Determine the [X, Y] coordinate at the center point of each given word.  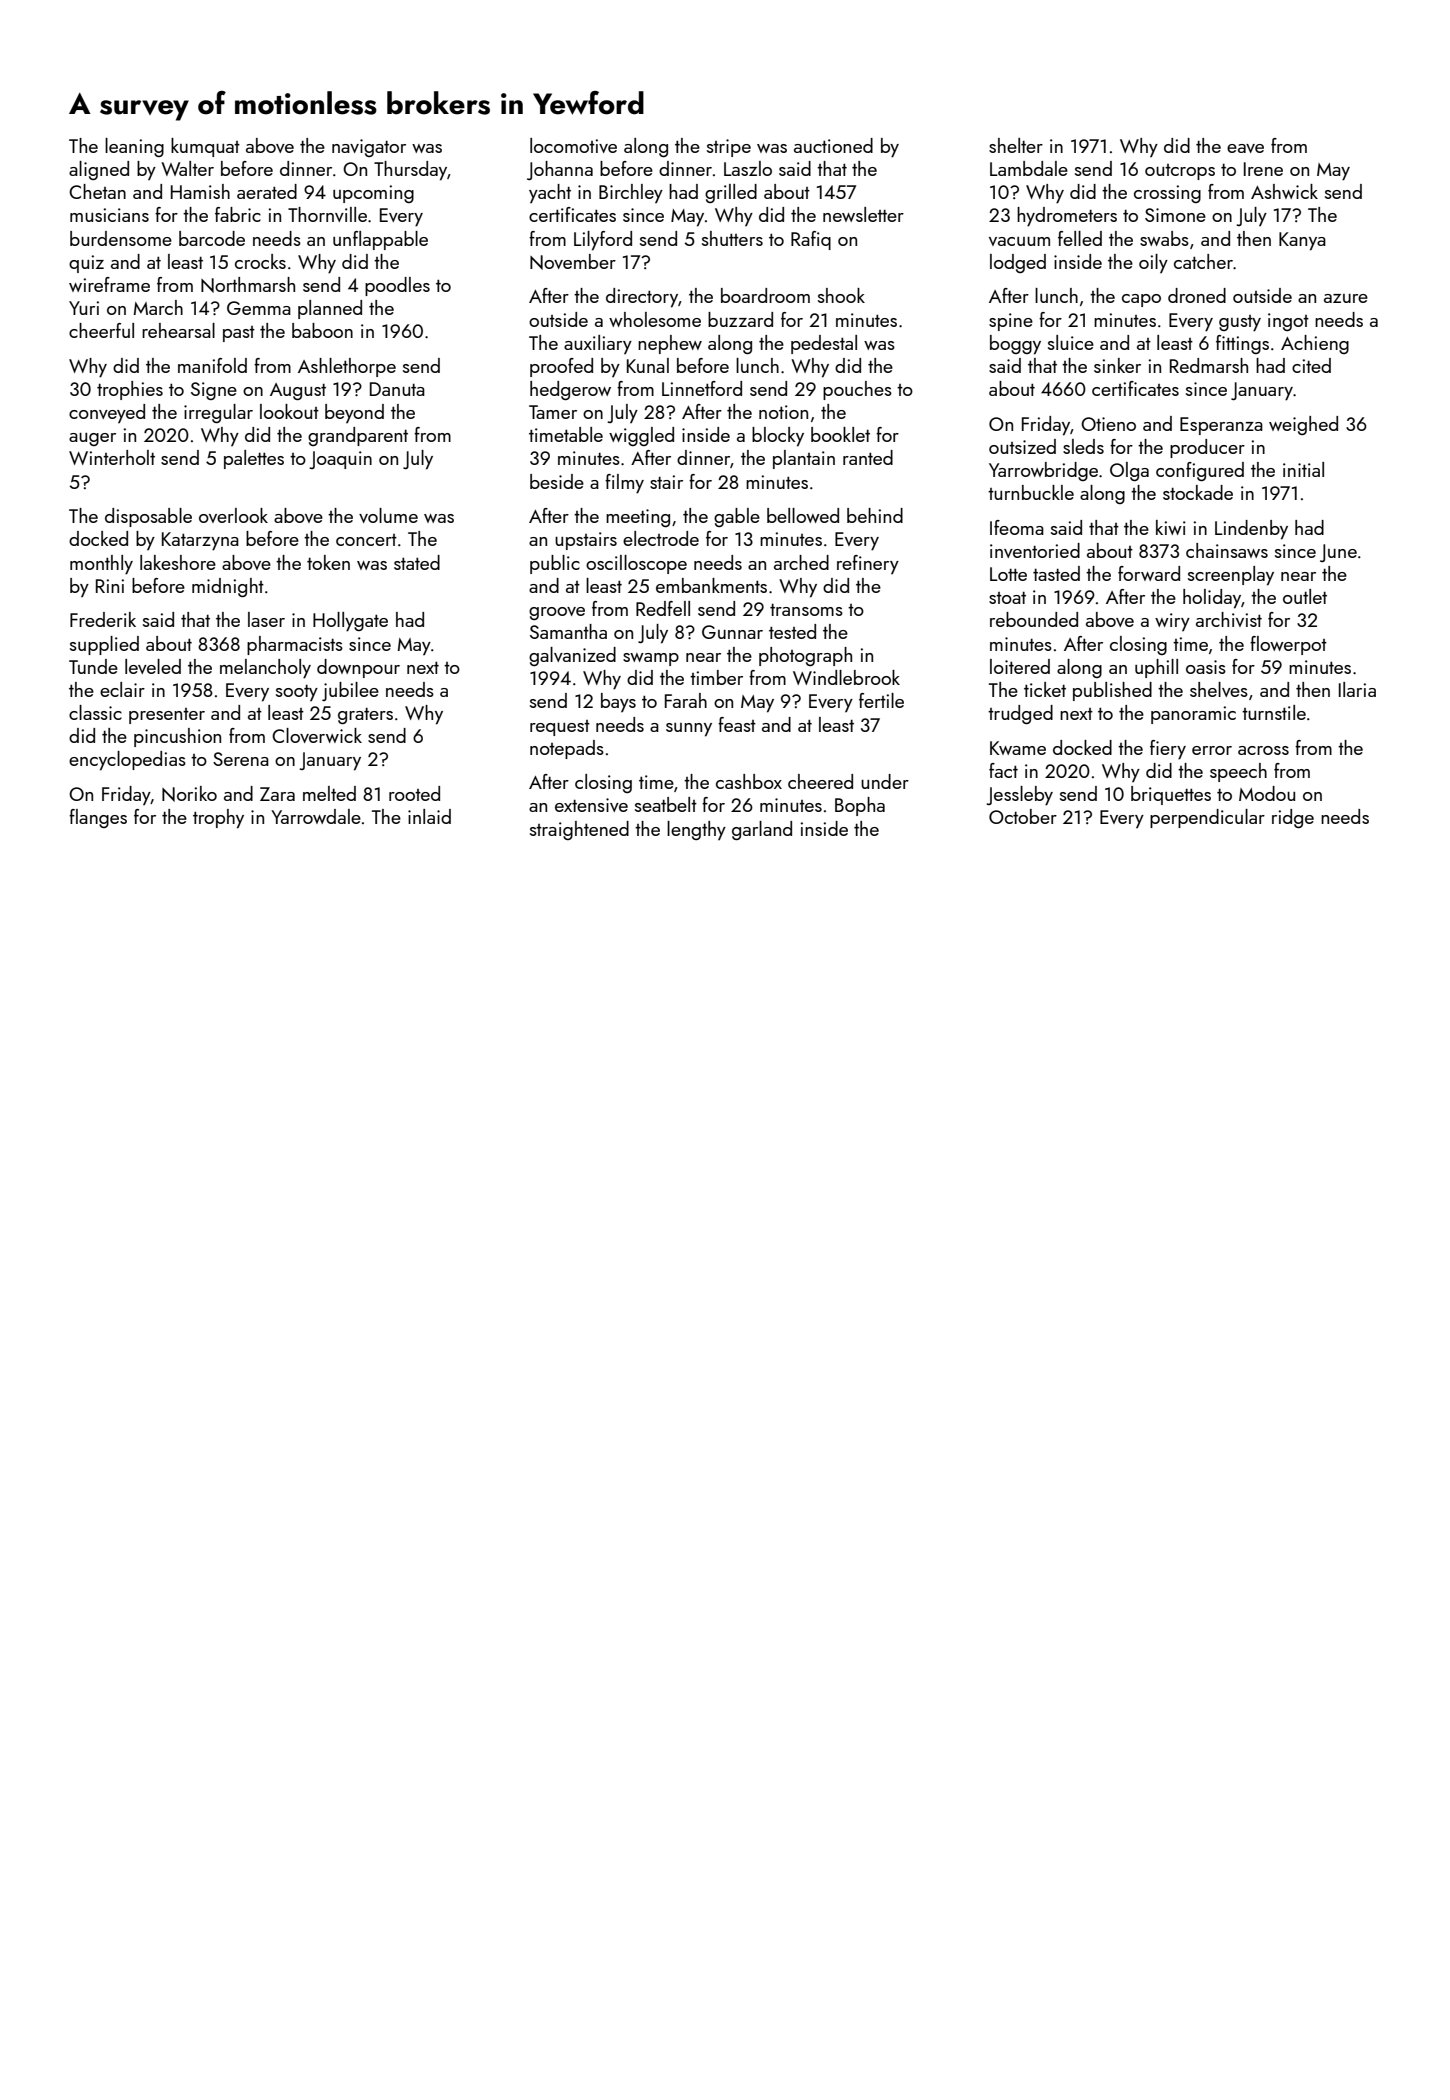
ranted [868, 457]
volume [388, 515]
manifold [212, 365]
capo [1141, 300]
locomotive [573, 145]
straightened [579, 830]
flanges [98, 818]
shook [841, 295]
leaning [134, 147]
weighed [1303, 425]
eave [1245, 148]
